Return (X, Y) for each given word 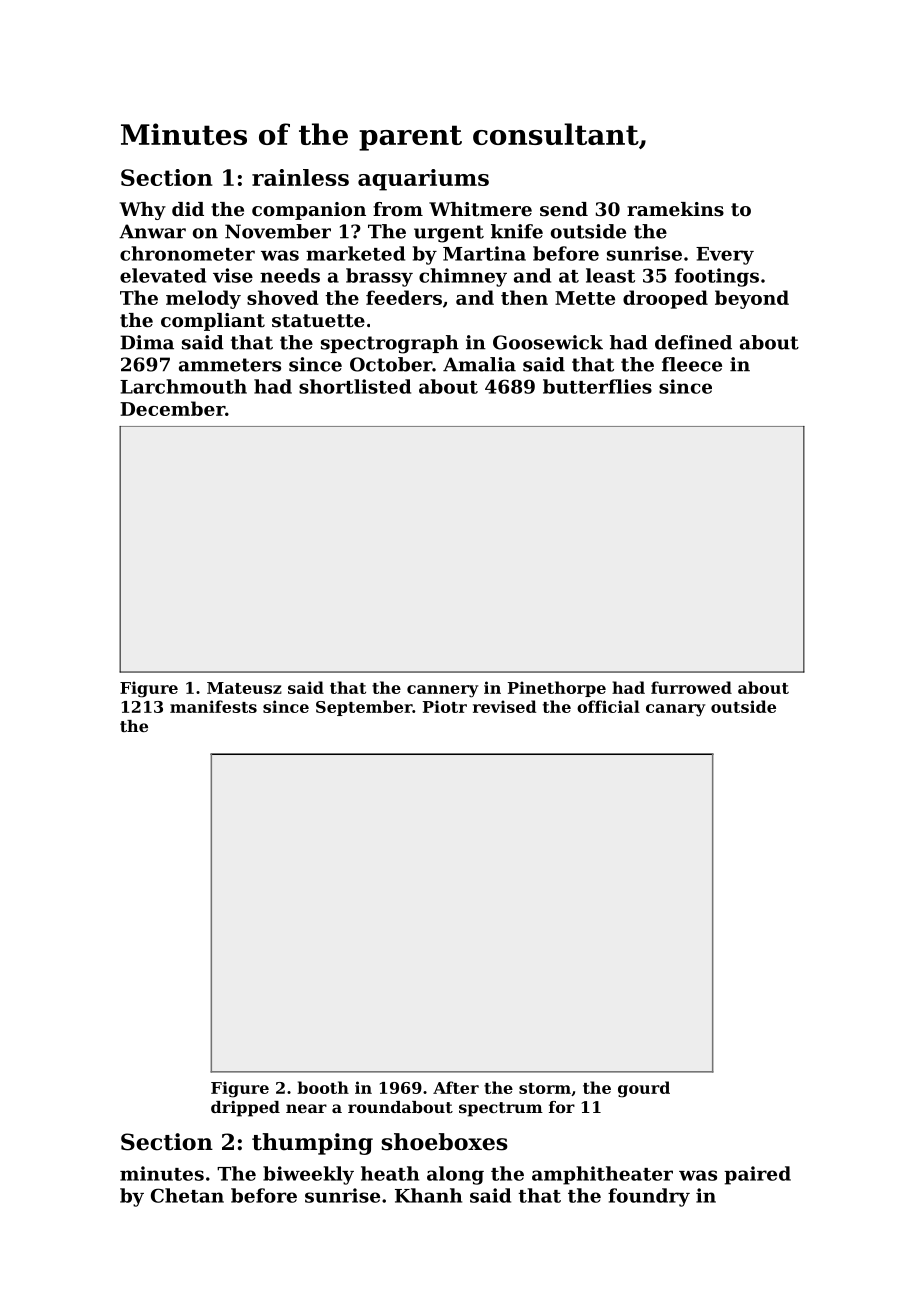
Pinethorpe (557, 689)
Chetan (187, 1195)
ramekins (675, 209)
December (172, 408)
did (188, 209)
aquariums (423, 180)
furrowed (691, 687)
